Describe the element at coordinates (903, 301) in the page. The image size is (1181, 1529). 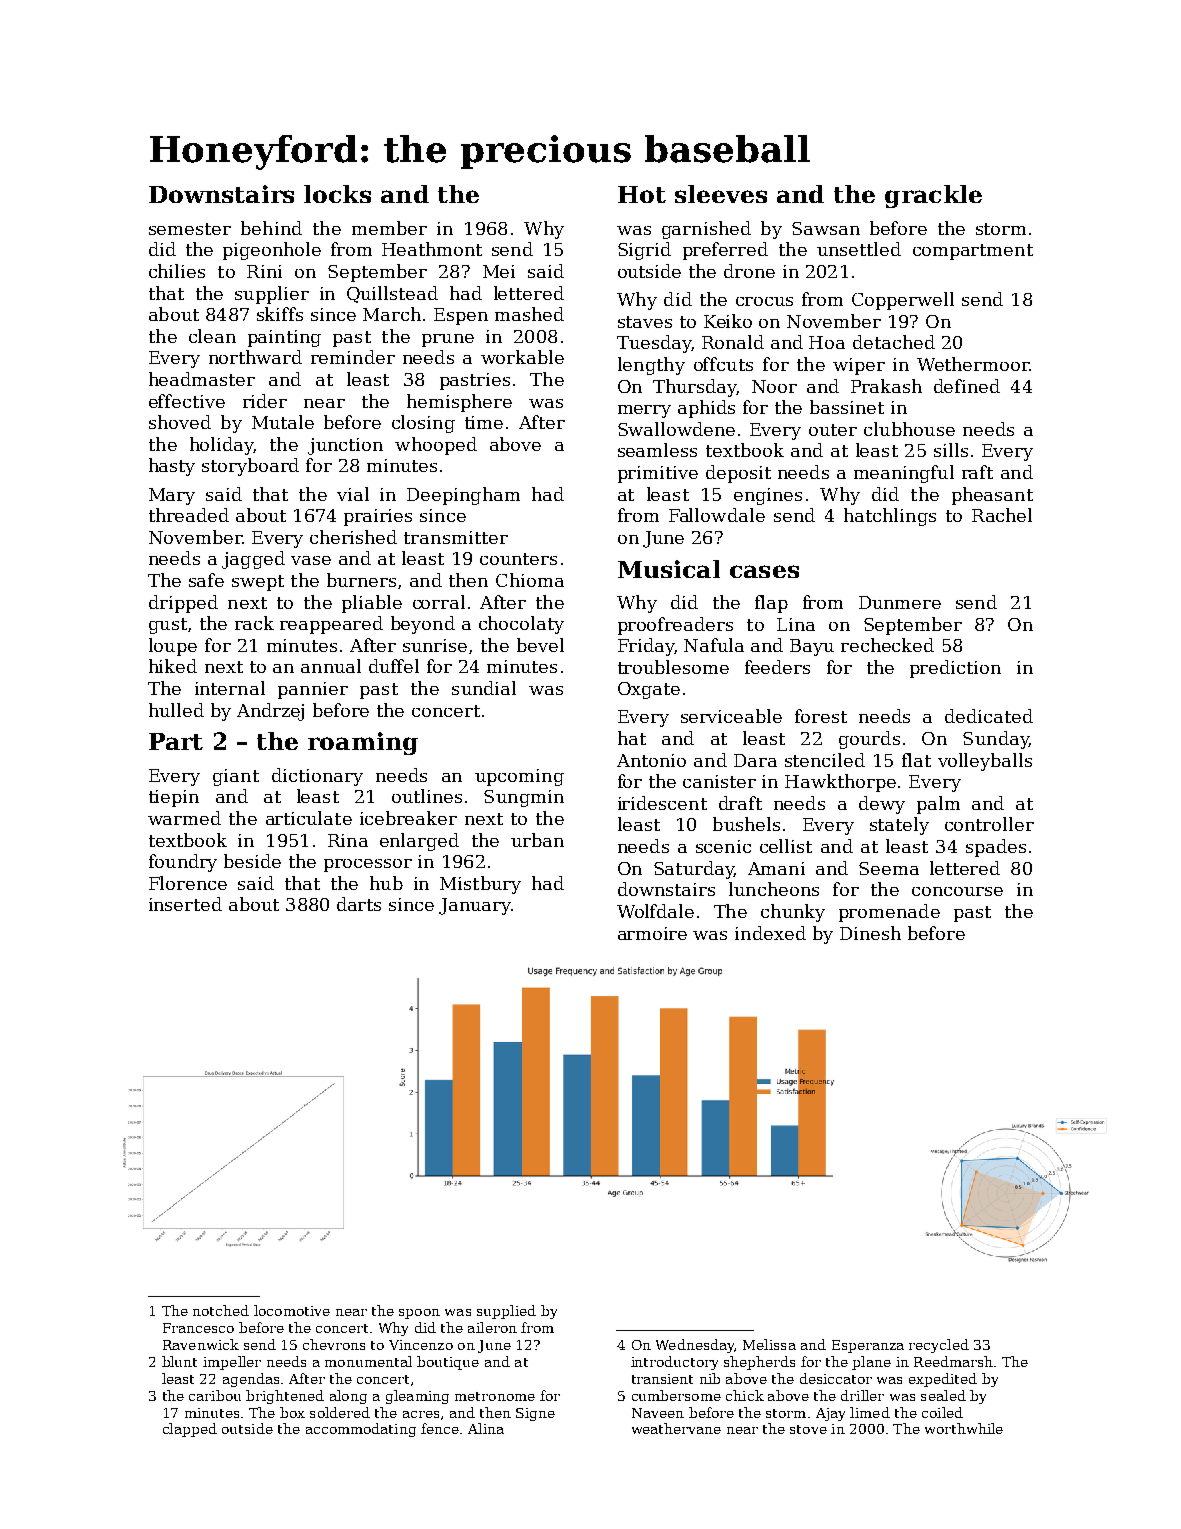
I see `Copperwell` at that location.
